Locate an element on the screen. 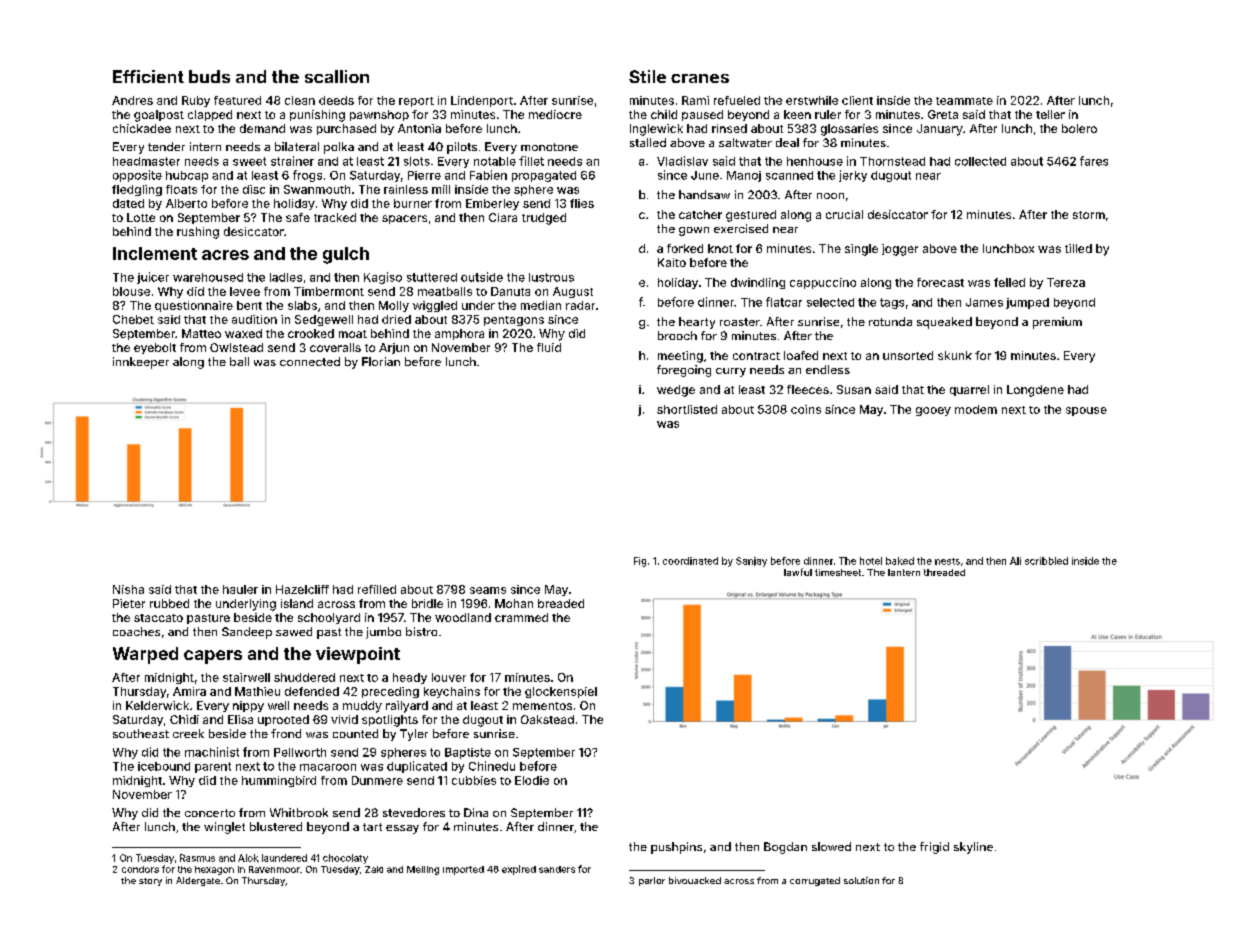  Stile is located at coordinates (647, 76).
